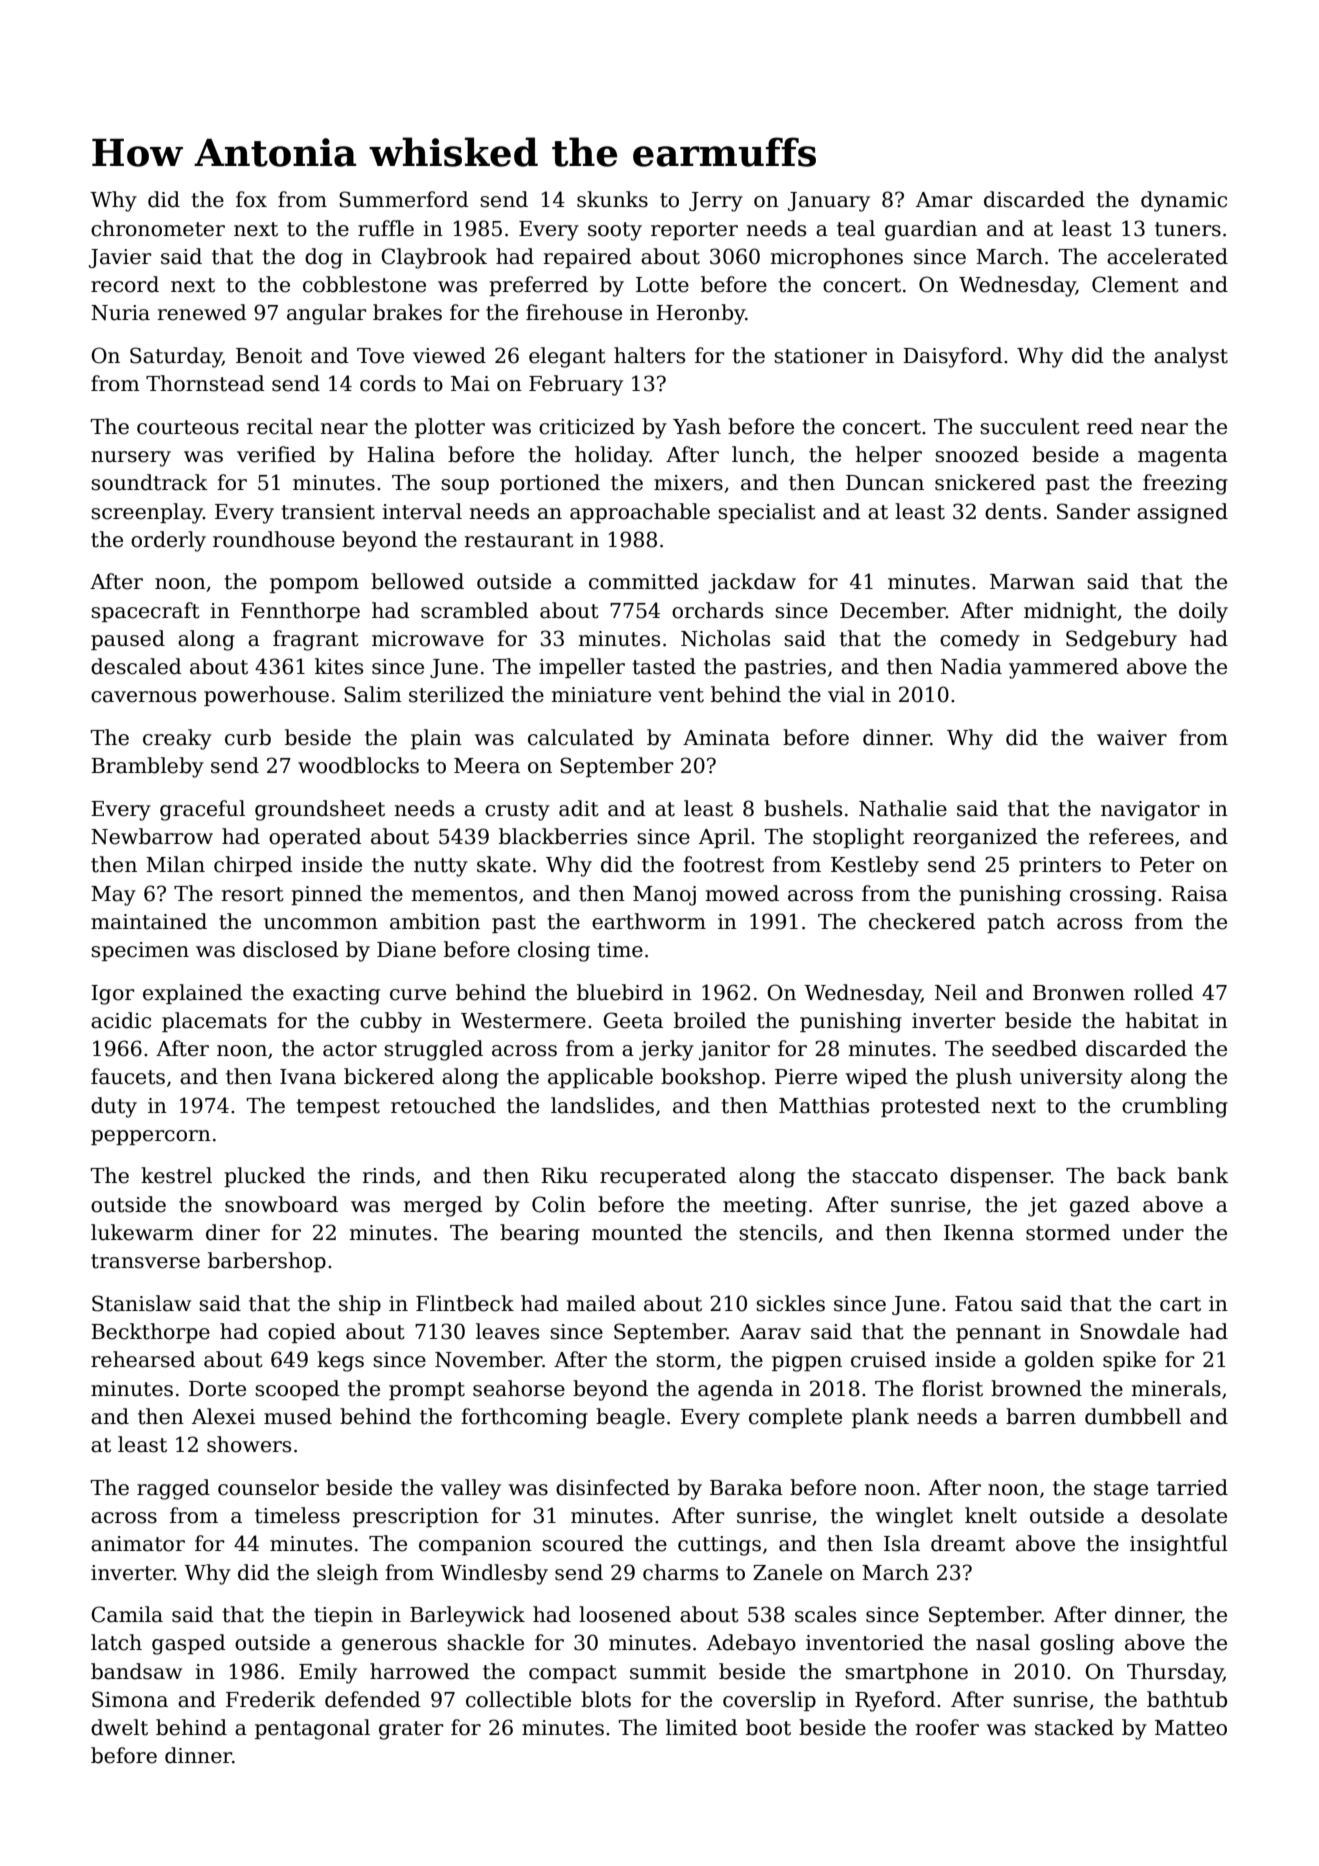 The width and height of the screenshot is (1319, 1866). What do you see at coordinates (778, 1232) in the screenshot?
I see `stencils` at bounding box center [778, 1232].
